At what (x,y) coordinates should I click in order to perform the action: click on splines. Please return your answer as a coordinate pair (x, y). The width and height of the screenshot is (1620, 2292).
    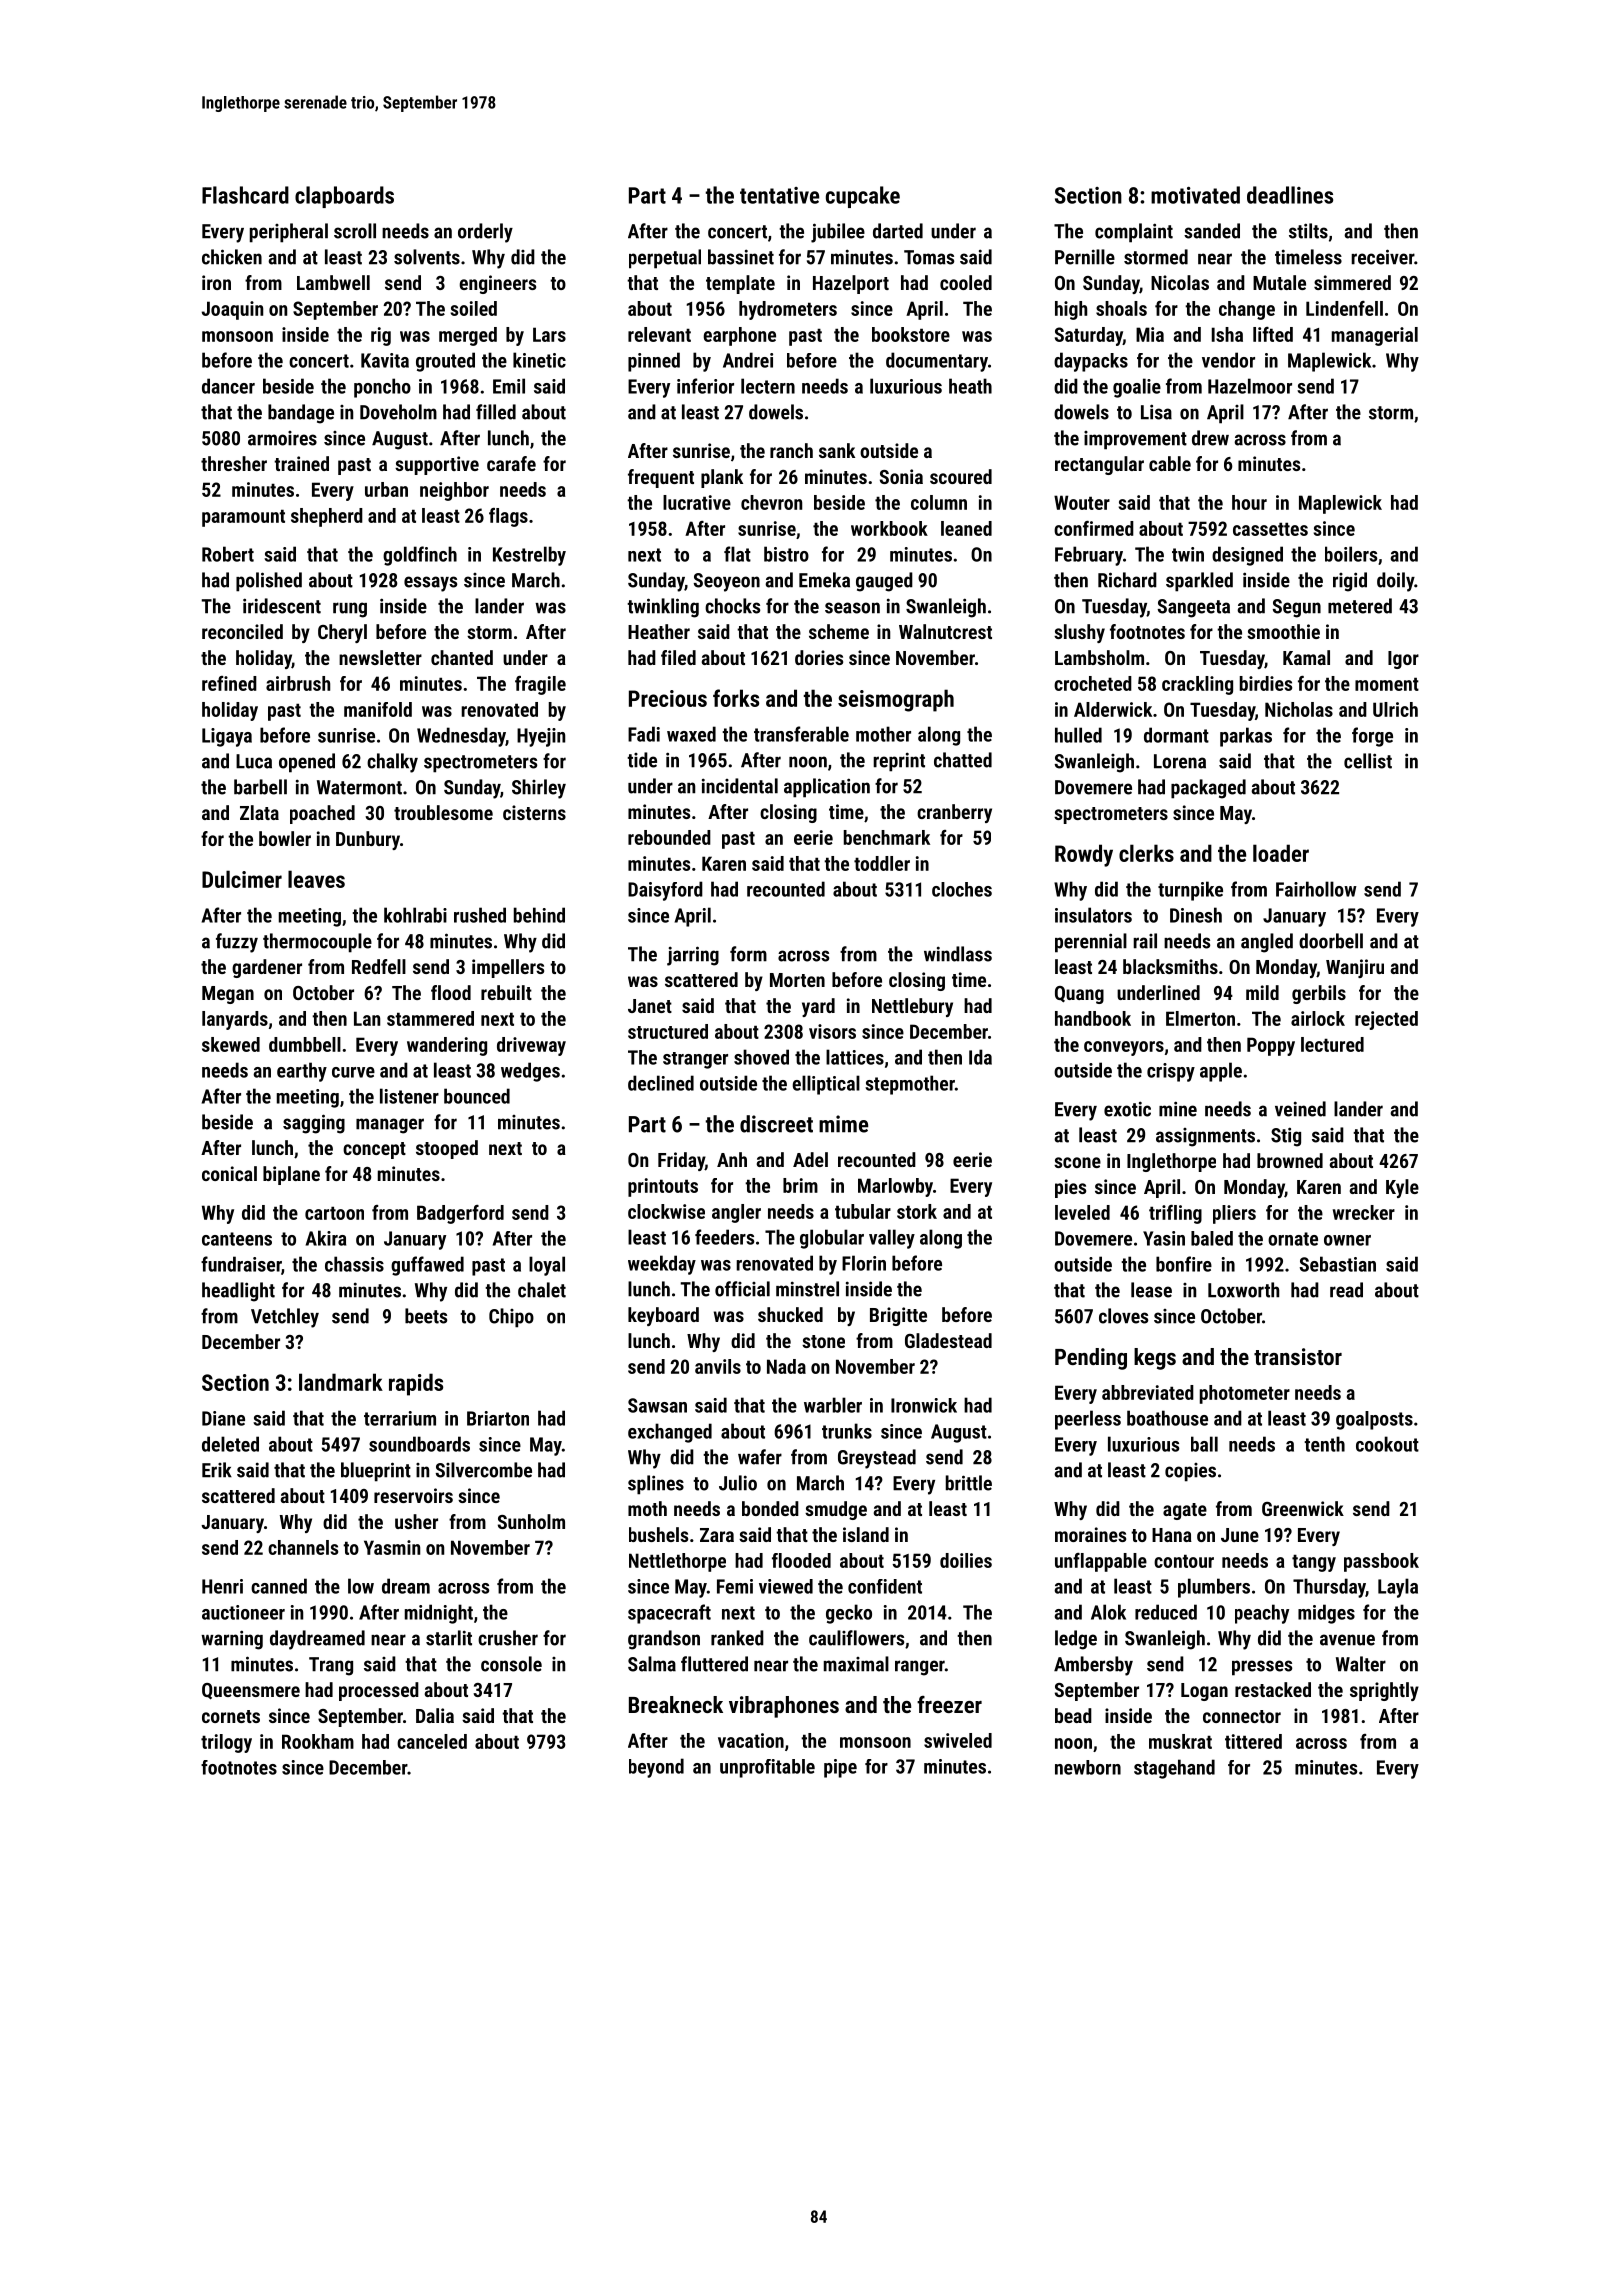
    Looking at the image, I should click on (656, 1485).
